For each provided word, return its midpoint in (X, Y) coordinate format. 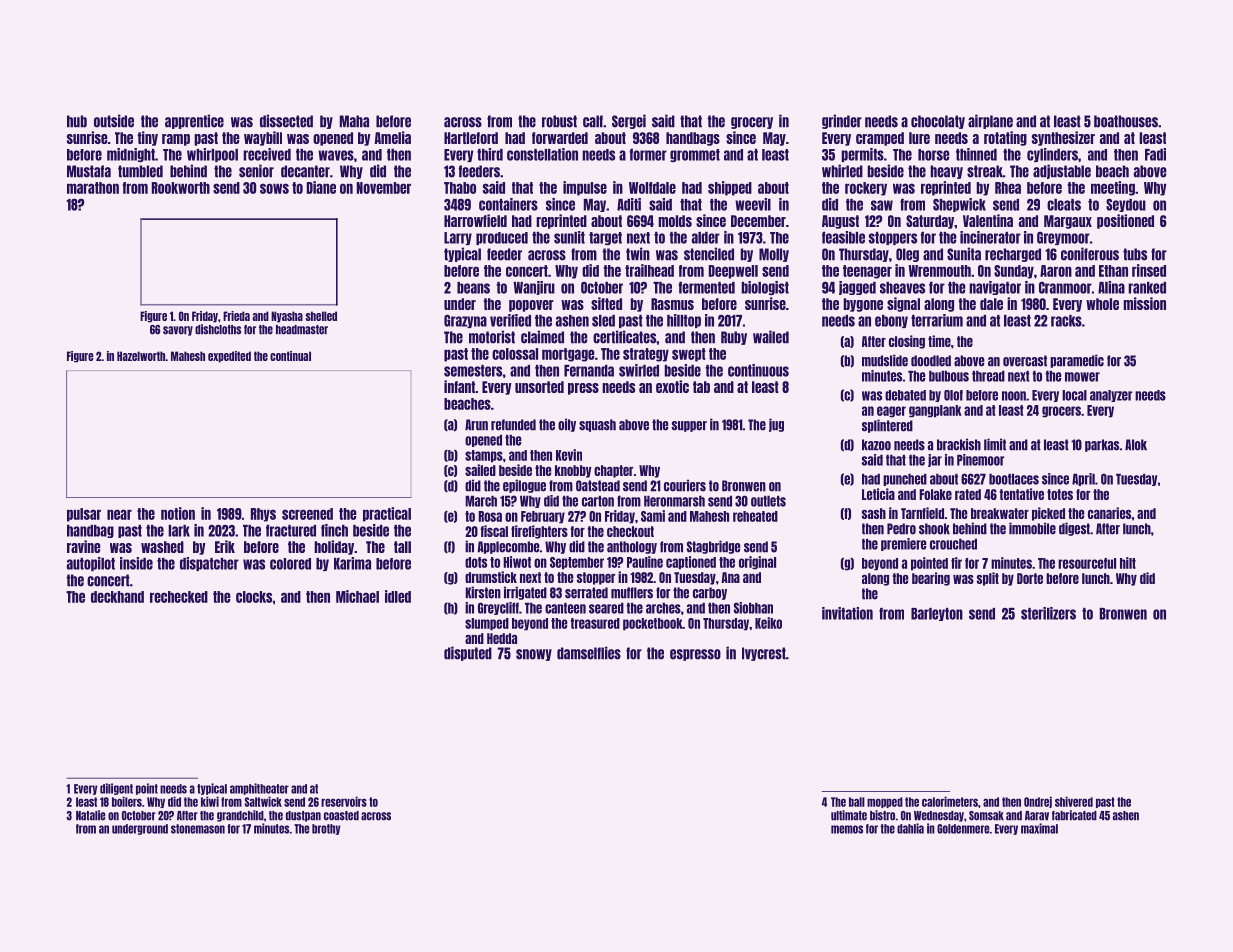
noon (1014, 396)
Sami (653, 516)
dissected (286, 121)
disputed (468, 653)
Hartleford (471, 138)
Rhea (1008, 188)
